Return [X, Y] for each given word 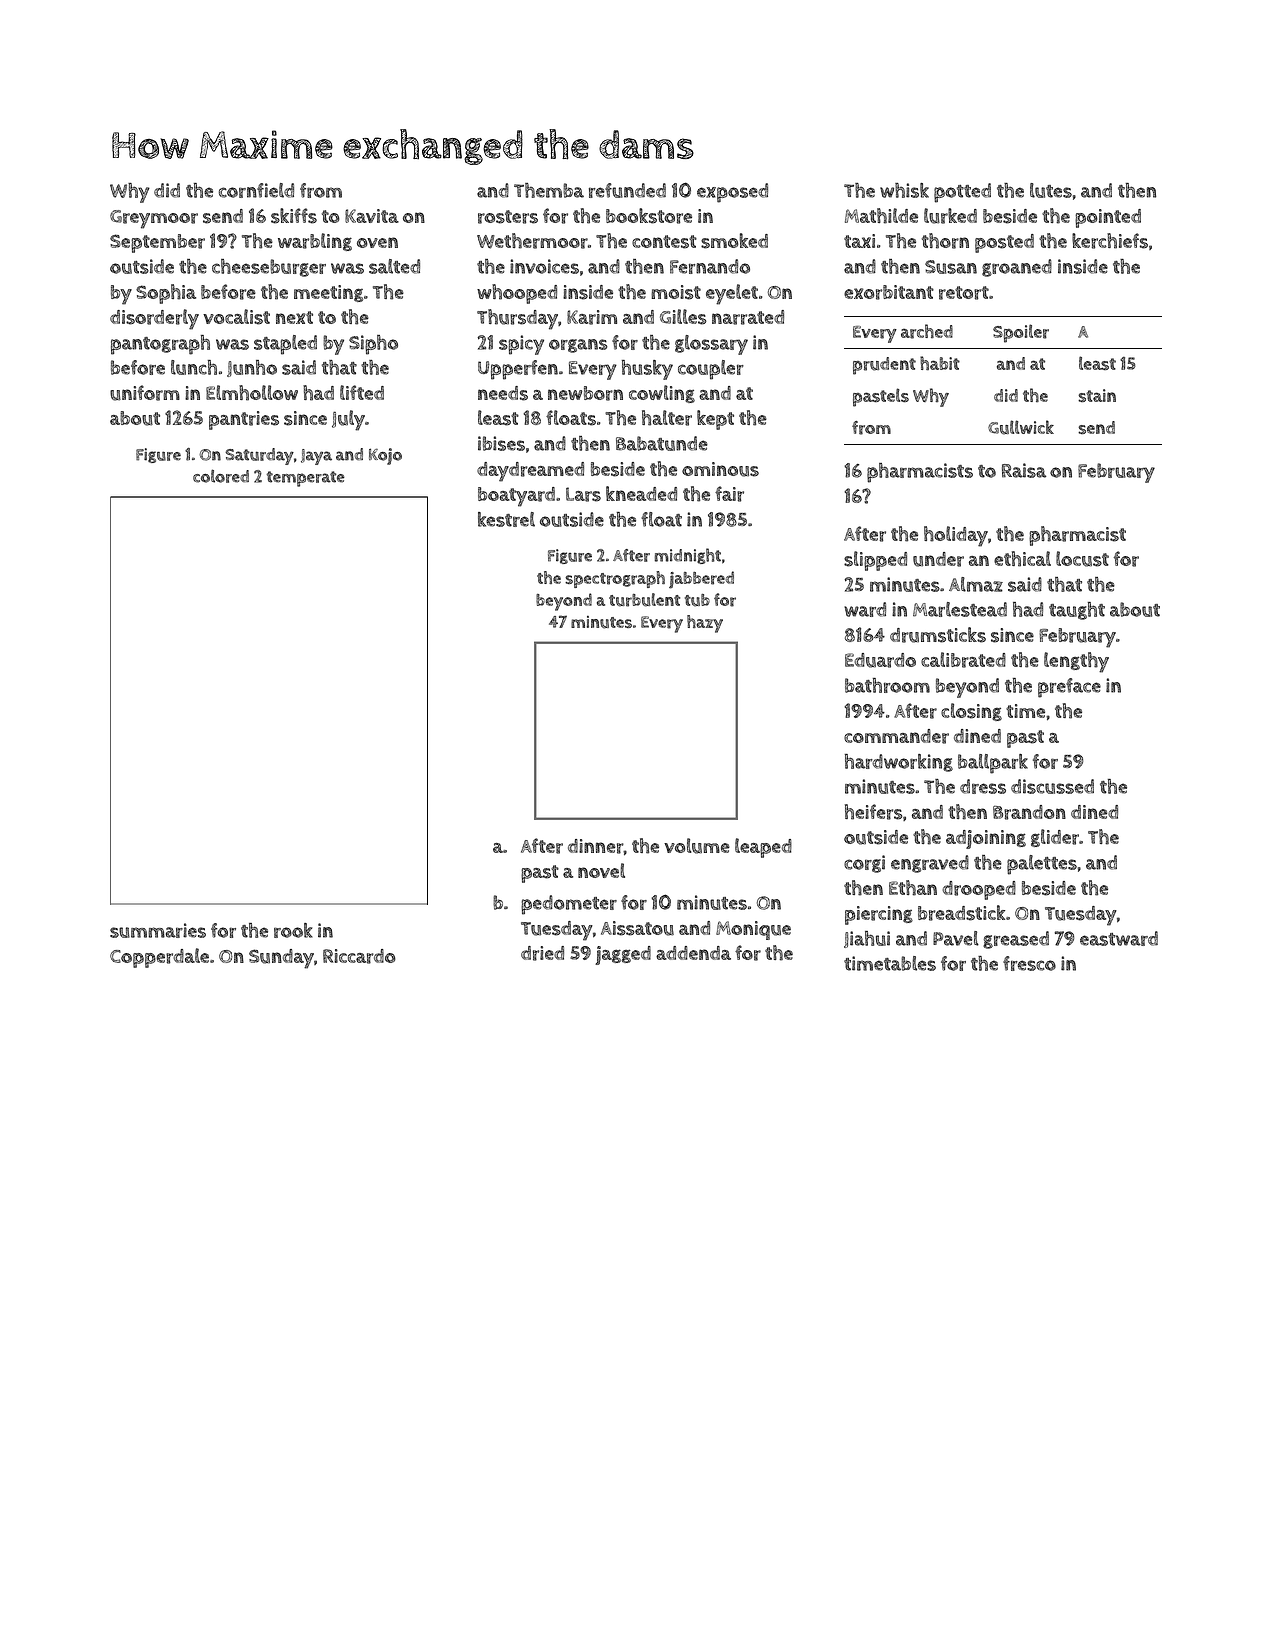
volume [697, 846]
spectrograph [615, 579]
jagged [623, 955]
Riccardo [359, 956]
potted [962, 193]
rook [293, 930]
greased [1016, 940]
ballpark [993, 764]
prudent [884, 366]
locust [1082, 559]
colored [221, 476]
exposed [732, 193]
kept [715, 420]
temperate [305, 479]
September [157, 243]
